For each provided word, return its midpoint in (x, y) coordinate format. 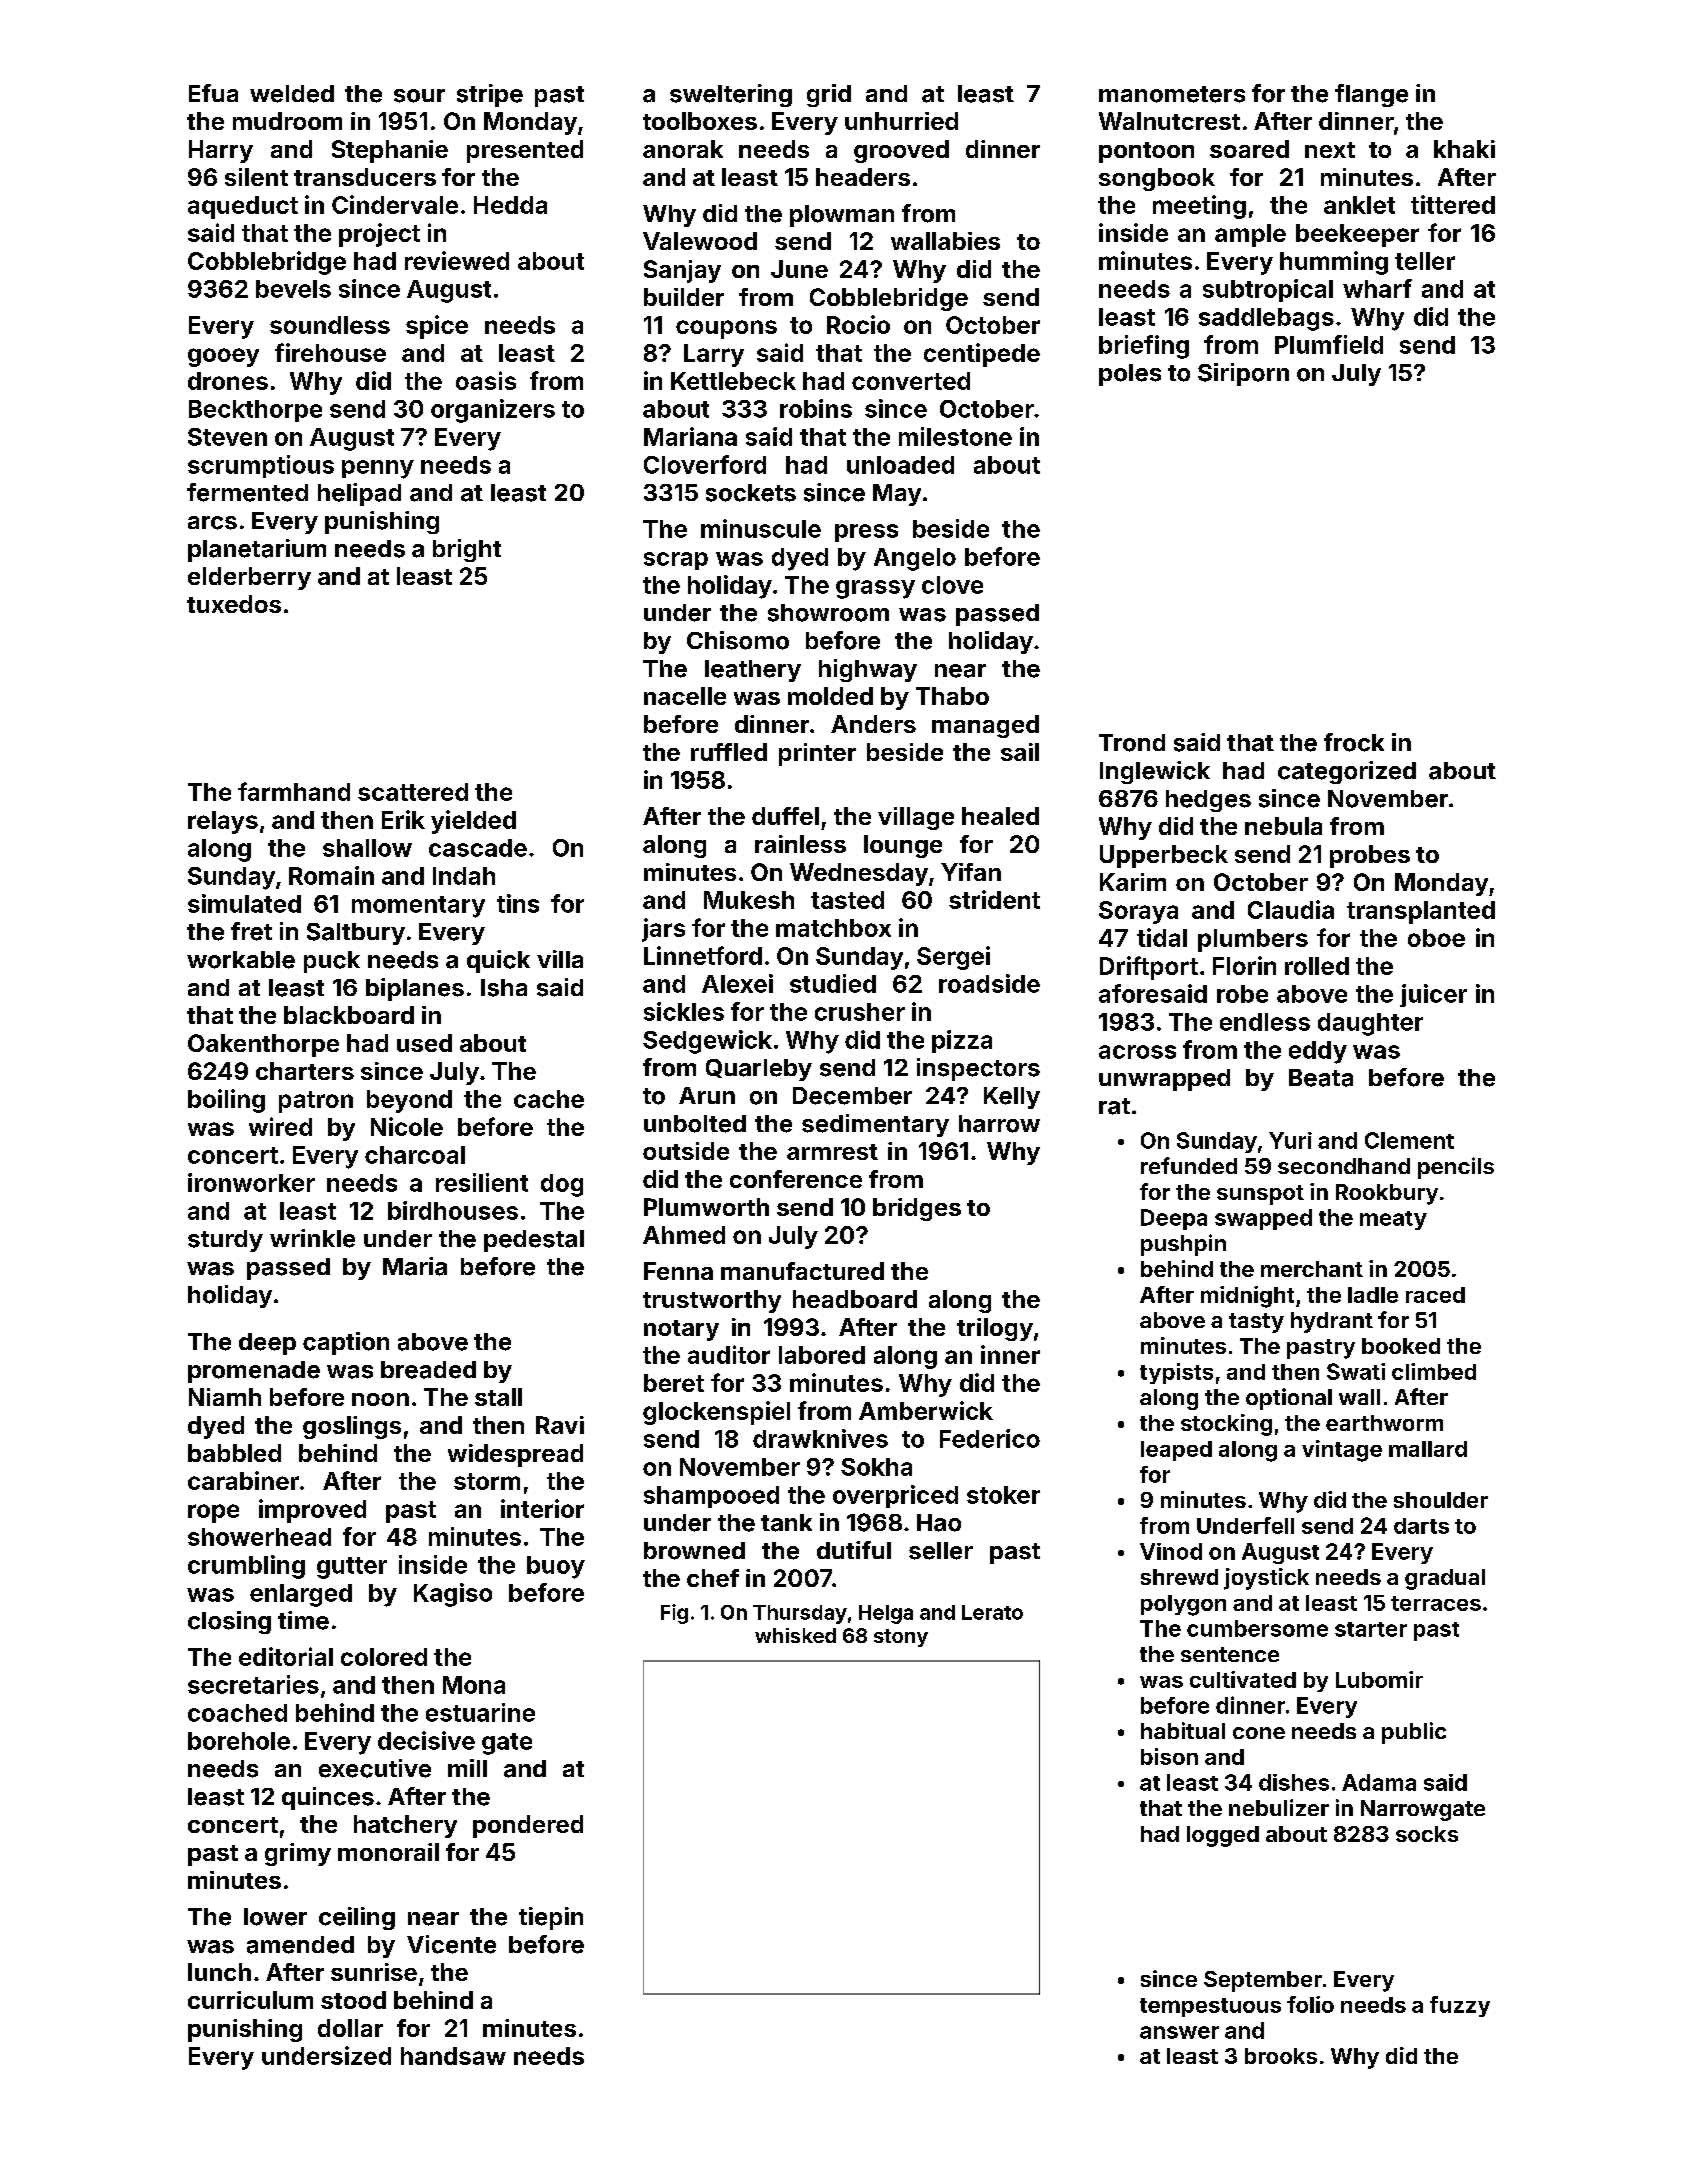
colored (384, 1657)
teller (1425, 261)
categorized (1347, 772)
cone (1259, 1733)
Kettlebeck (733, 381)
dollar (350, 2028)
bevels (293, 289)
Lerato (992, 1612)
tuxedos (234, 604)
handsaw (453, 2056)
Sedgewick (707, 1042)
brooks (1281, 2056)
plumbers (1253, 940)
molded (830, 696)
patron (316, 1102)
